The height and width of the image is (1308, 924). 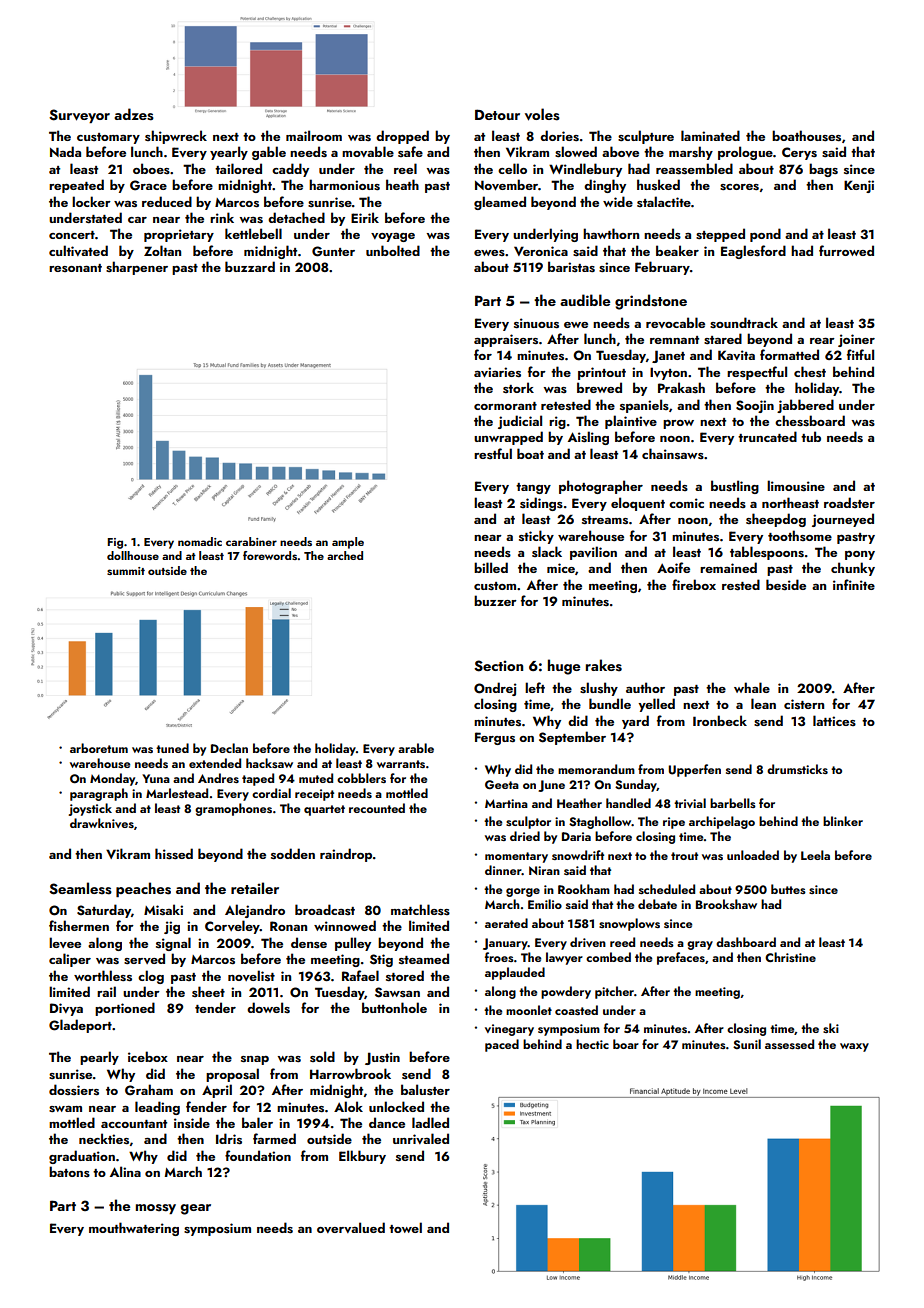 What do you see at coordinates (255, 888) in the image?
I see `retailer` at bounding box center [255, 888].
